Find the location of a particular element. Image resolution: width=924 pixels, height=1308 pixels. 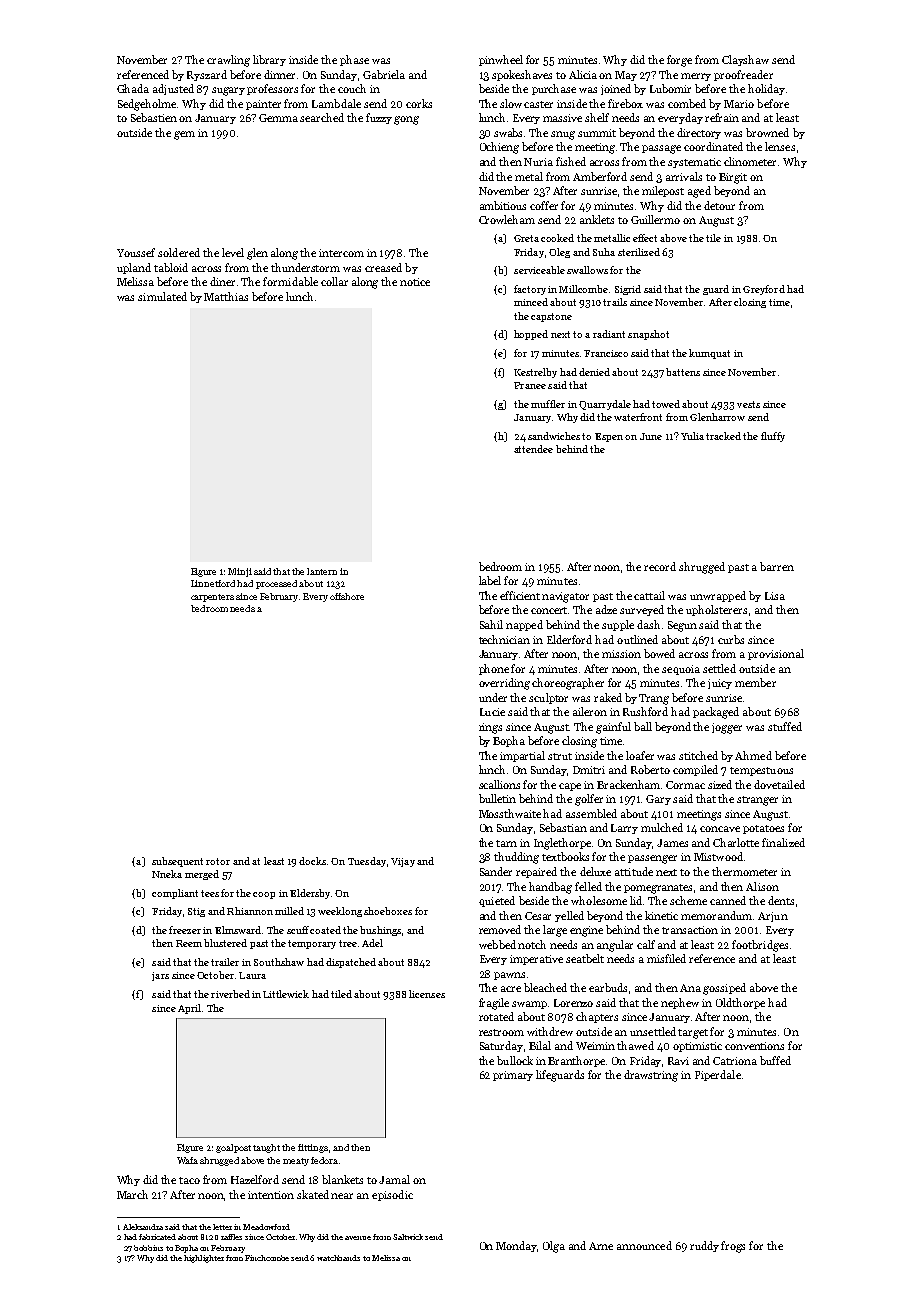

Elderford is located at coordinates (569, 639).
